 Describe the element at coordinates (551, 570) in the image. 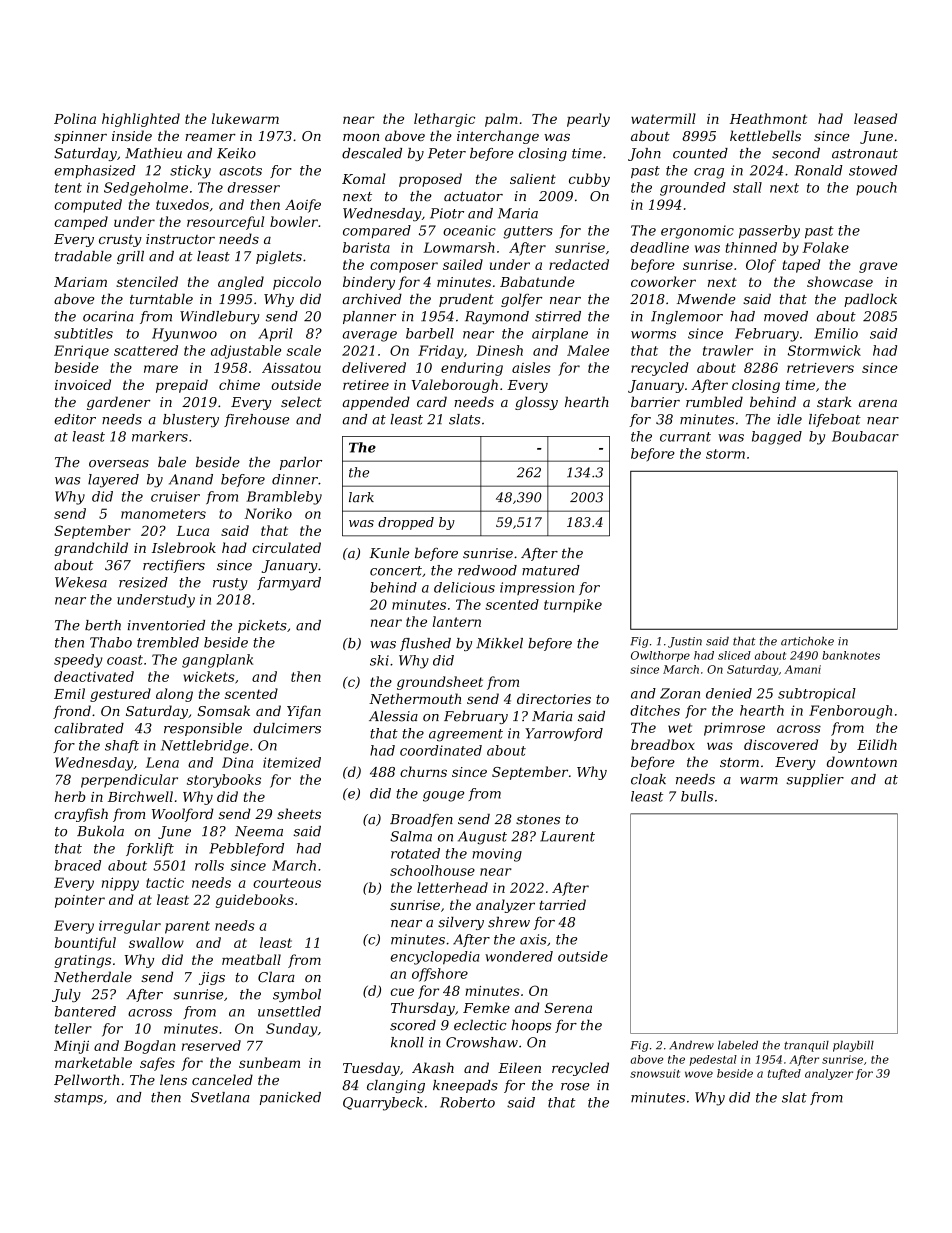

I see `matured` at that location.
